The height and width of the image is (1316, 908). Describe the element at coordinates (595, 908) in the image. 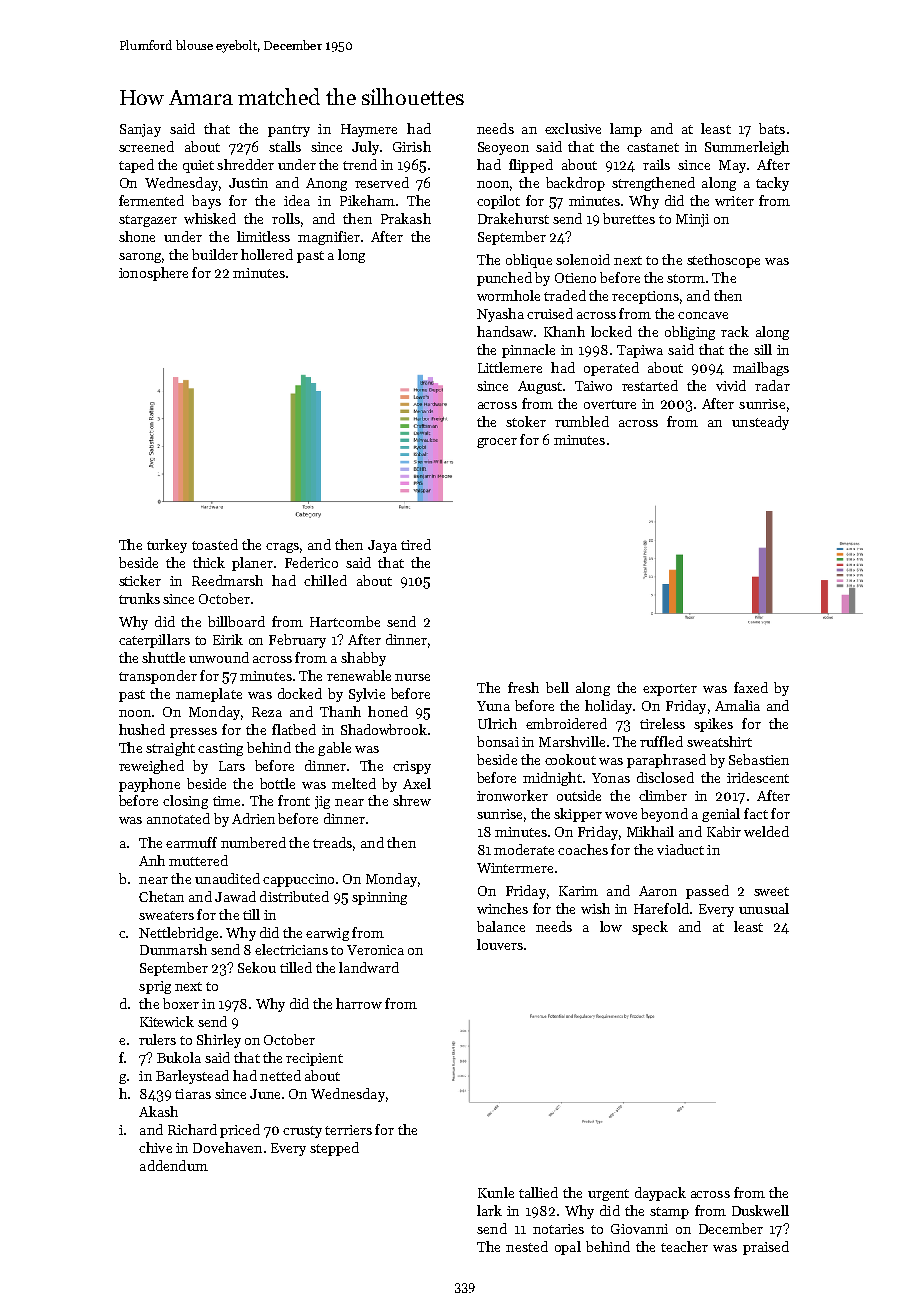

I see `wish` at that location.
